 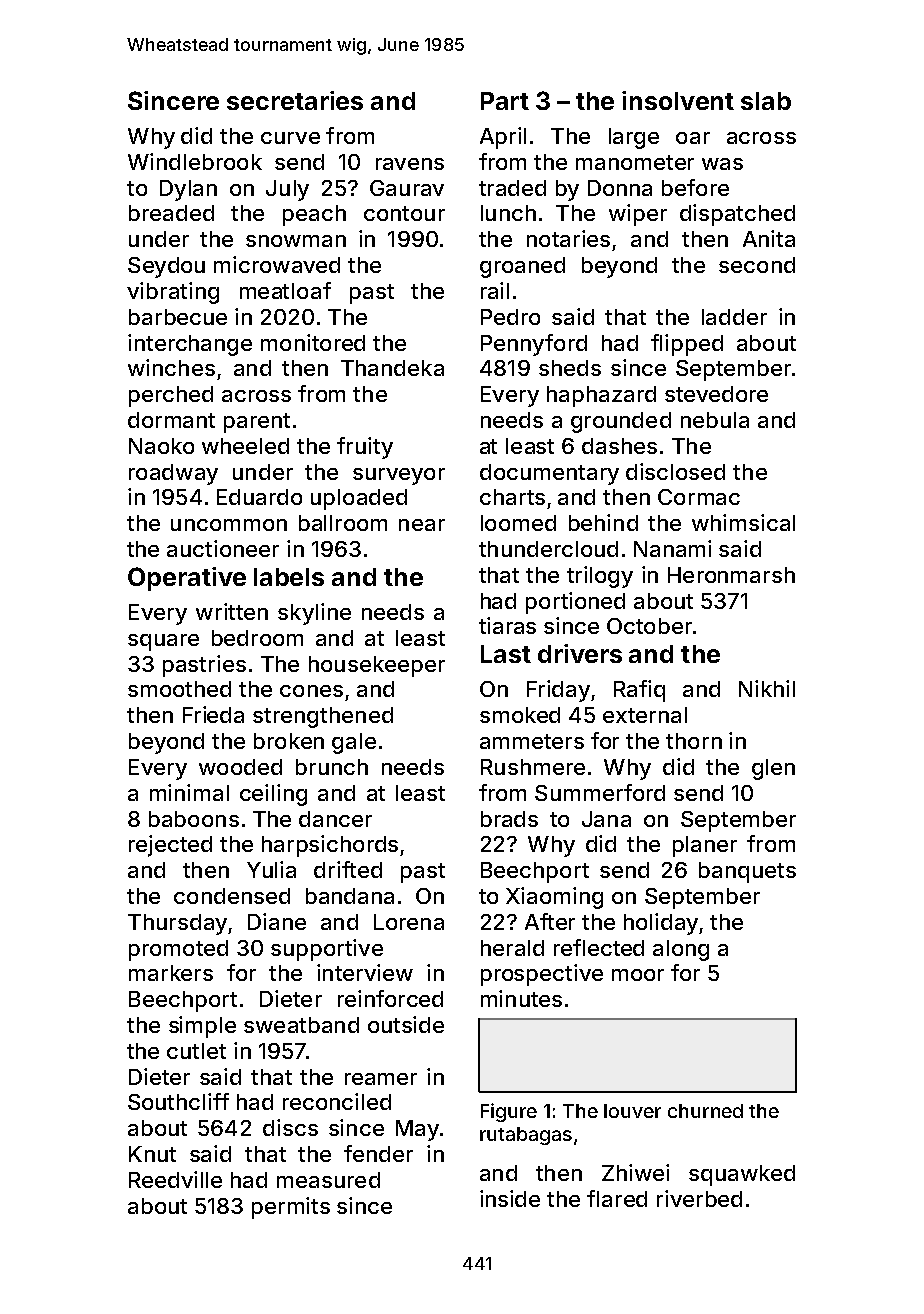 I want to click on Operative, so click(x=187, y=579).
